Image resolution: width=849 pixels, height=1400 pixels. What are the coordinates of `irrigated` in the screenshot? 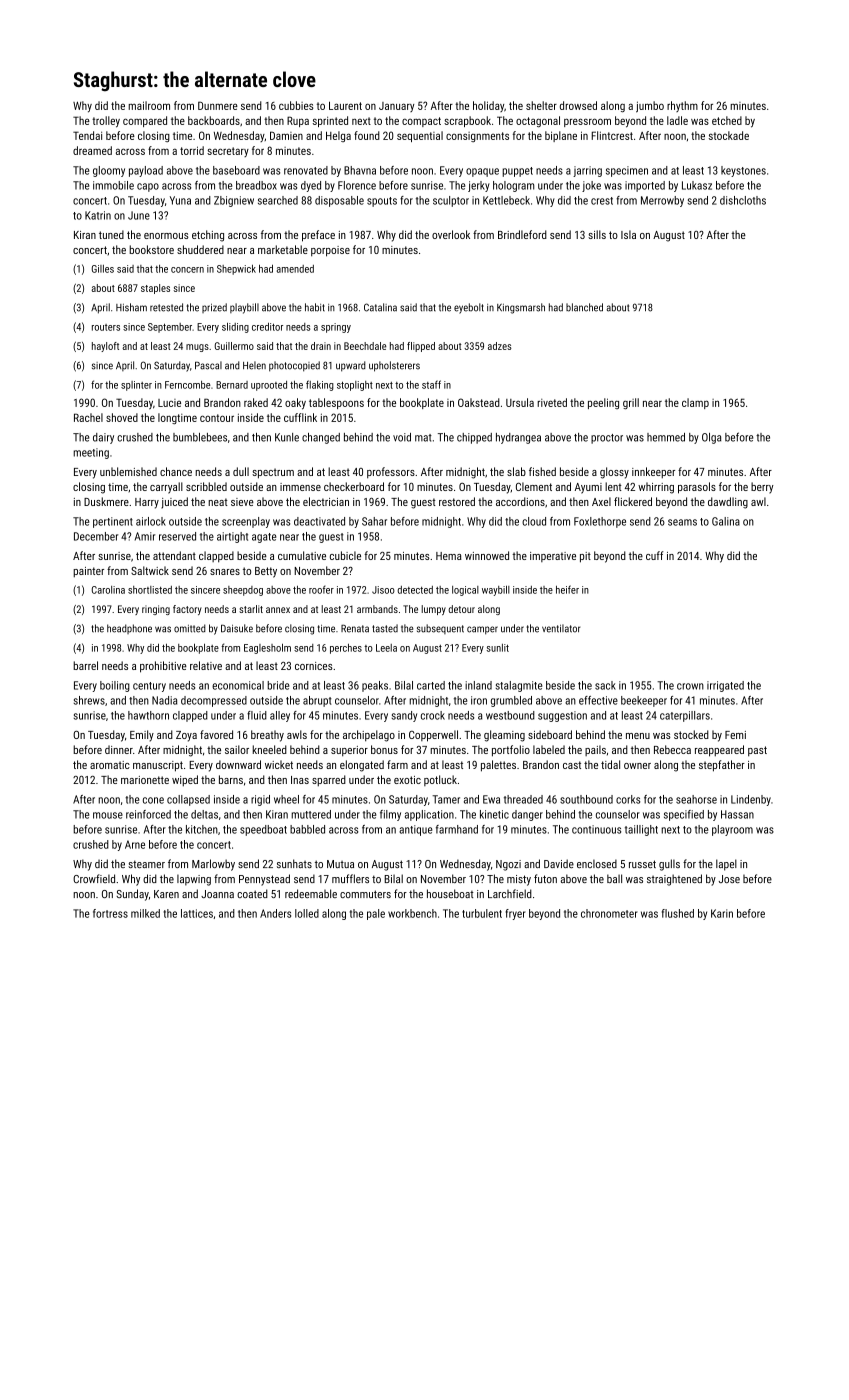 It's located at (725, 686).
